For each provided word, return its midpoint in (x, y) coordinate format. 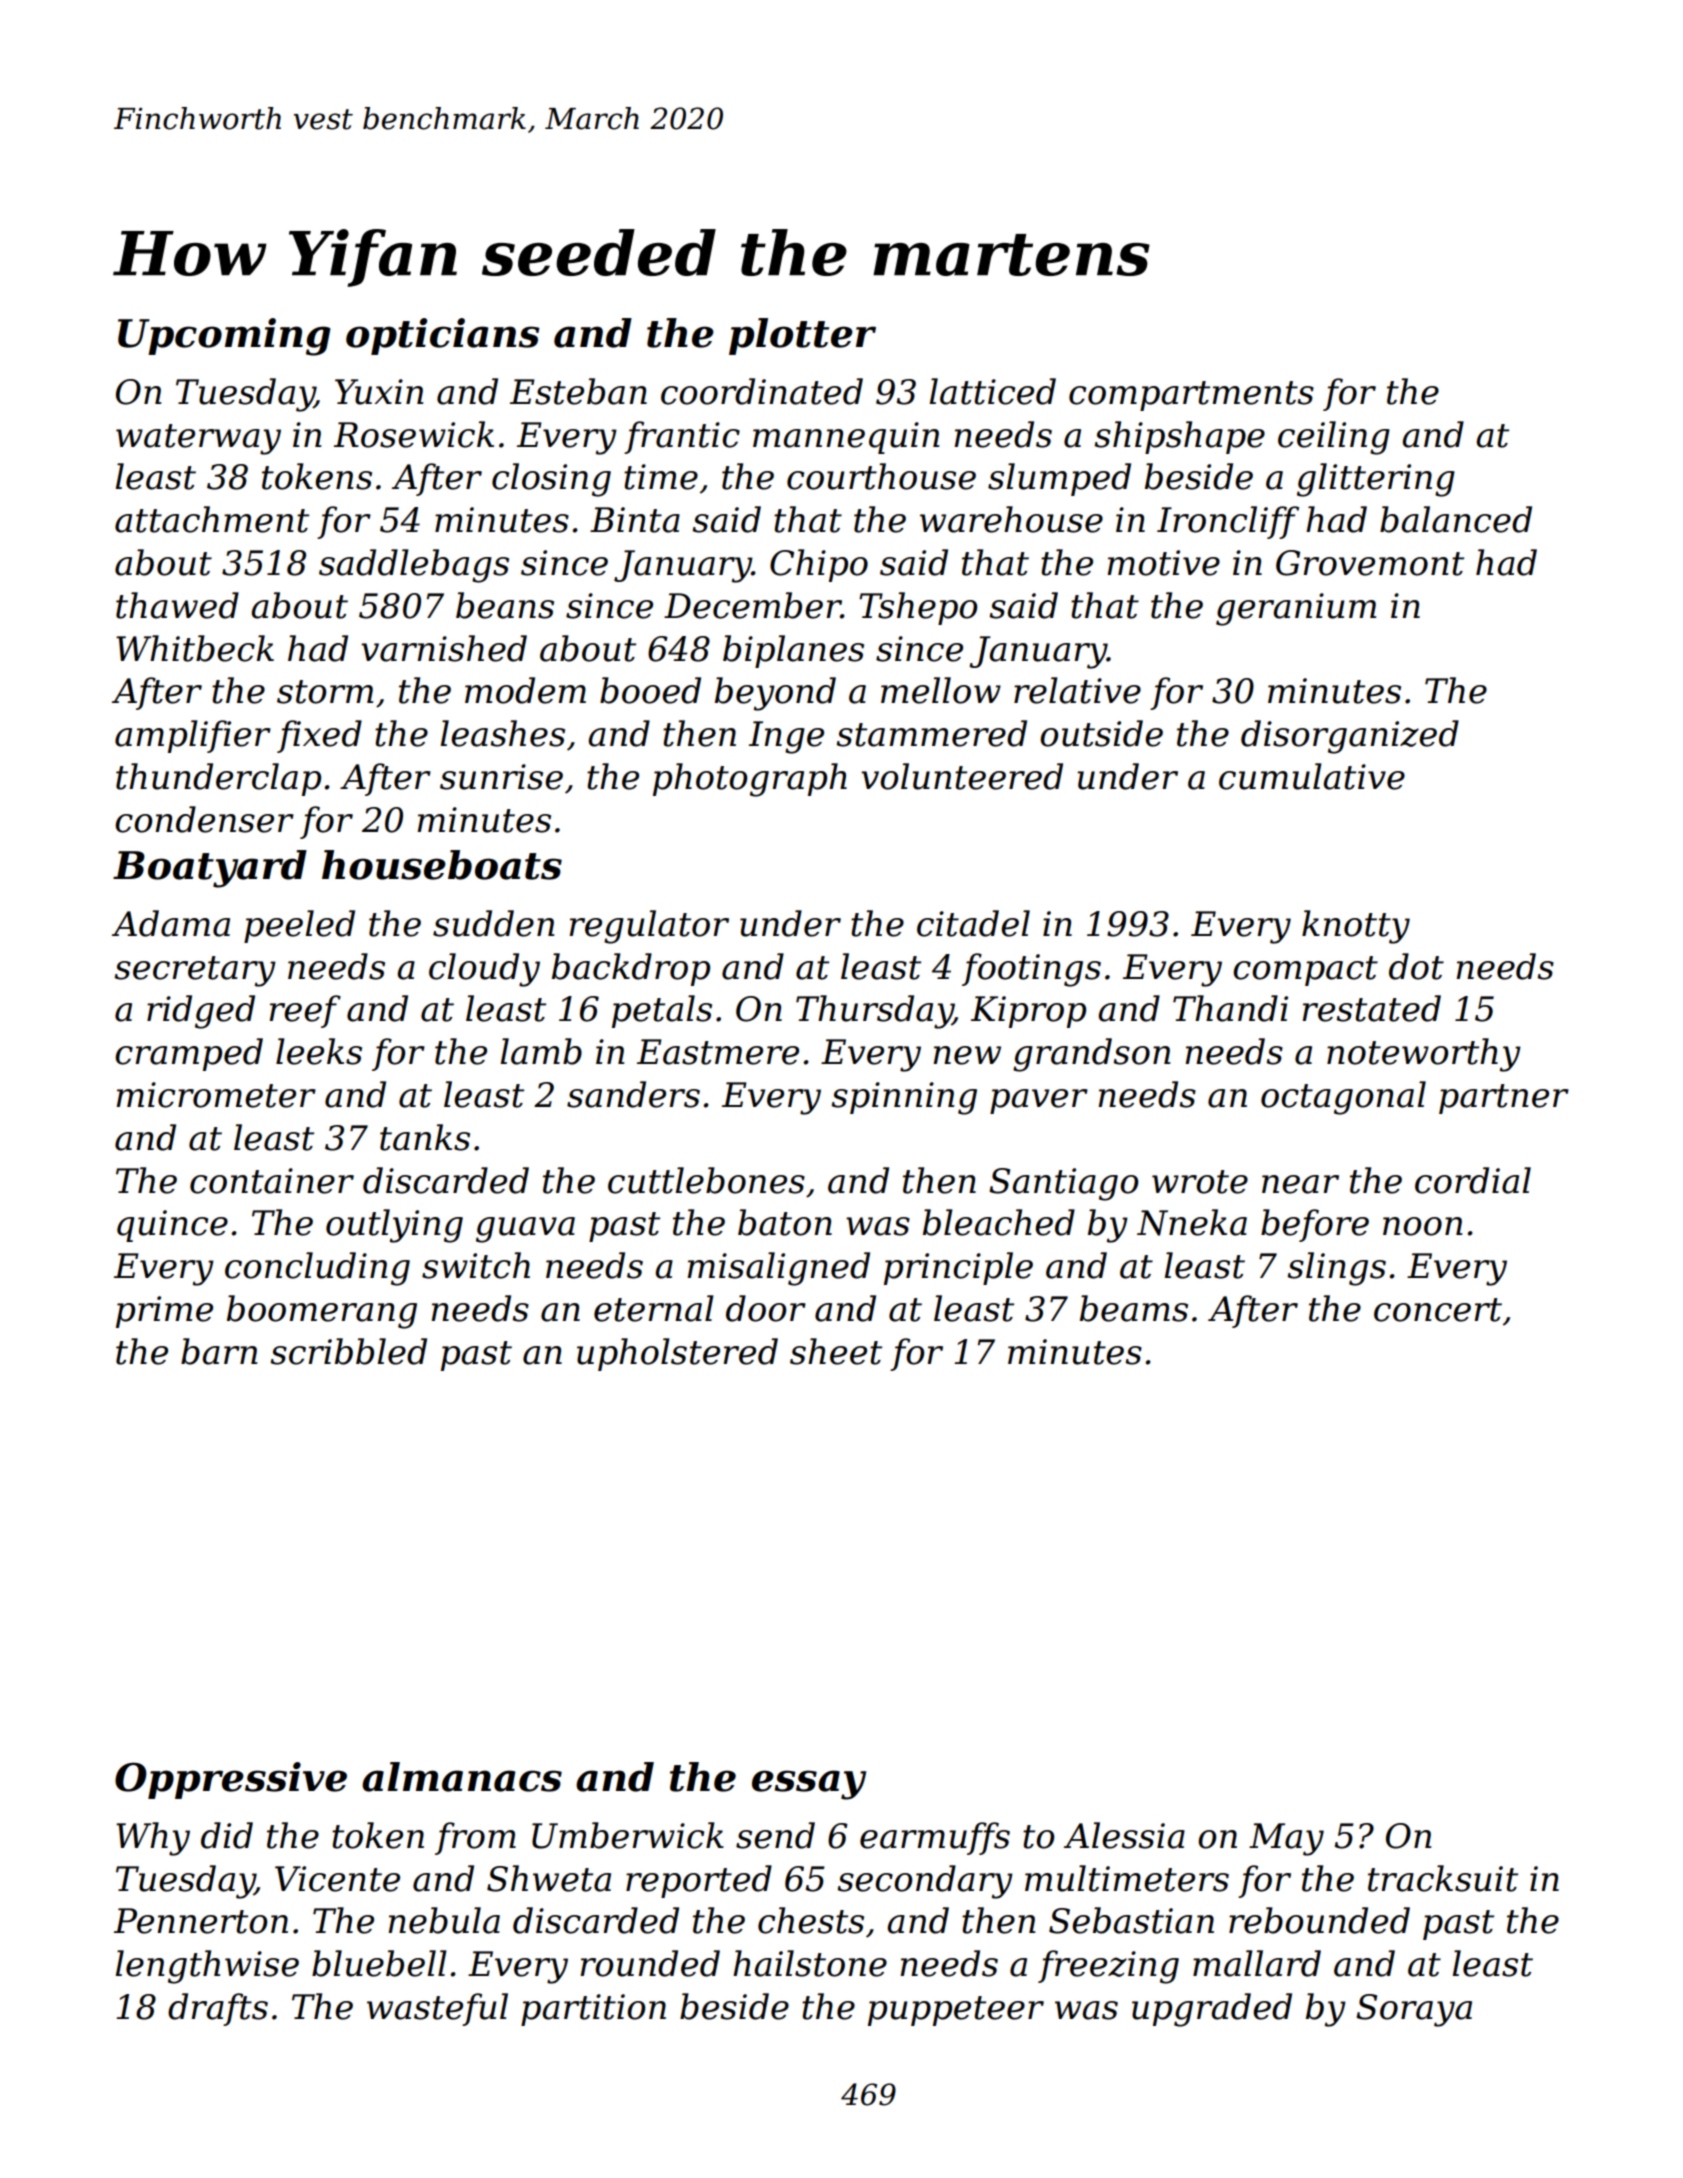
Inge (786, 737)
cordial (1473, 1180)
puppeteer (956, 2011)
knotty (1356, 927)
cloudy (484, 970)
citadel (973, 923)
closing (551, 480)
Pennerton (201, 1921)
